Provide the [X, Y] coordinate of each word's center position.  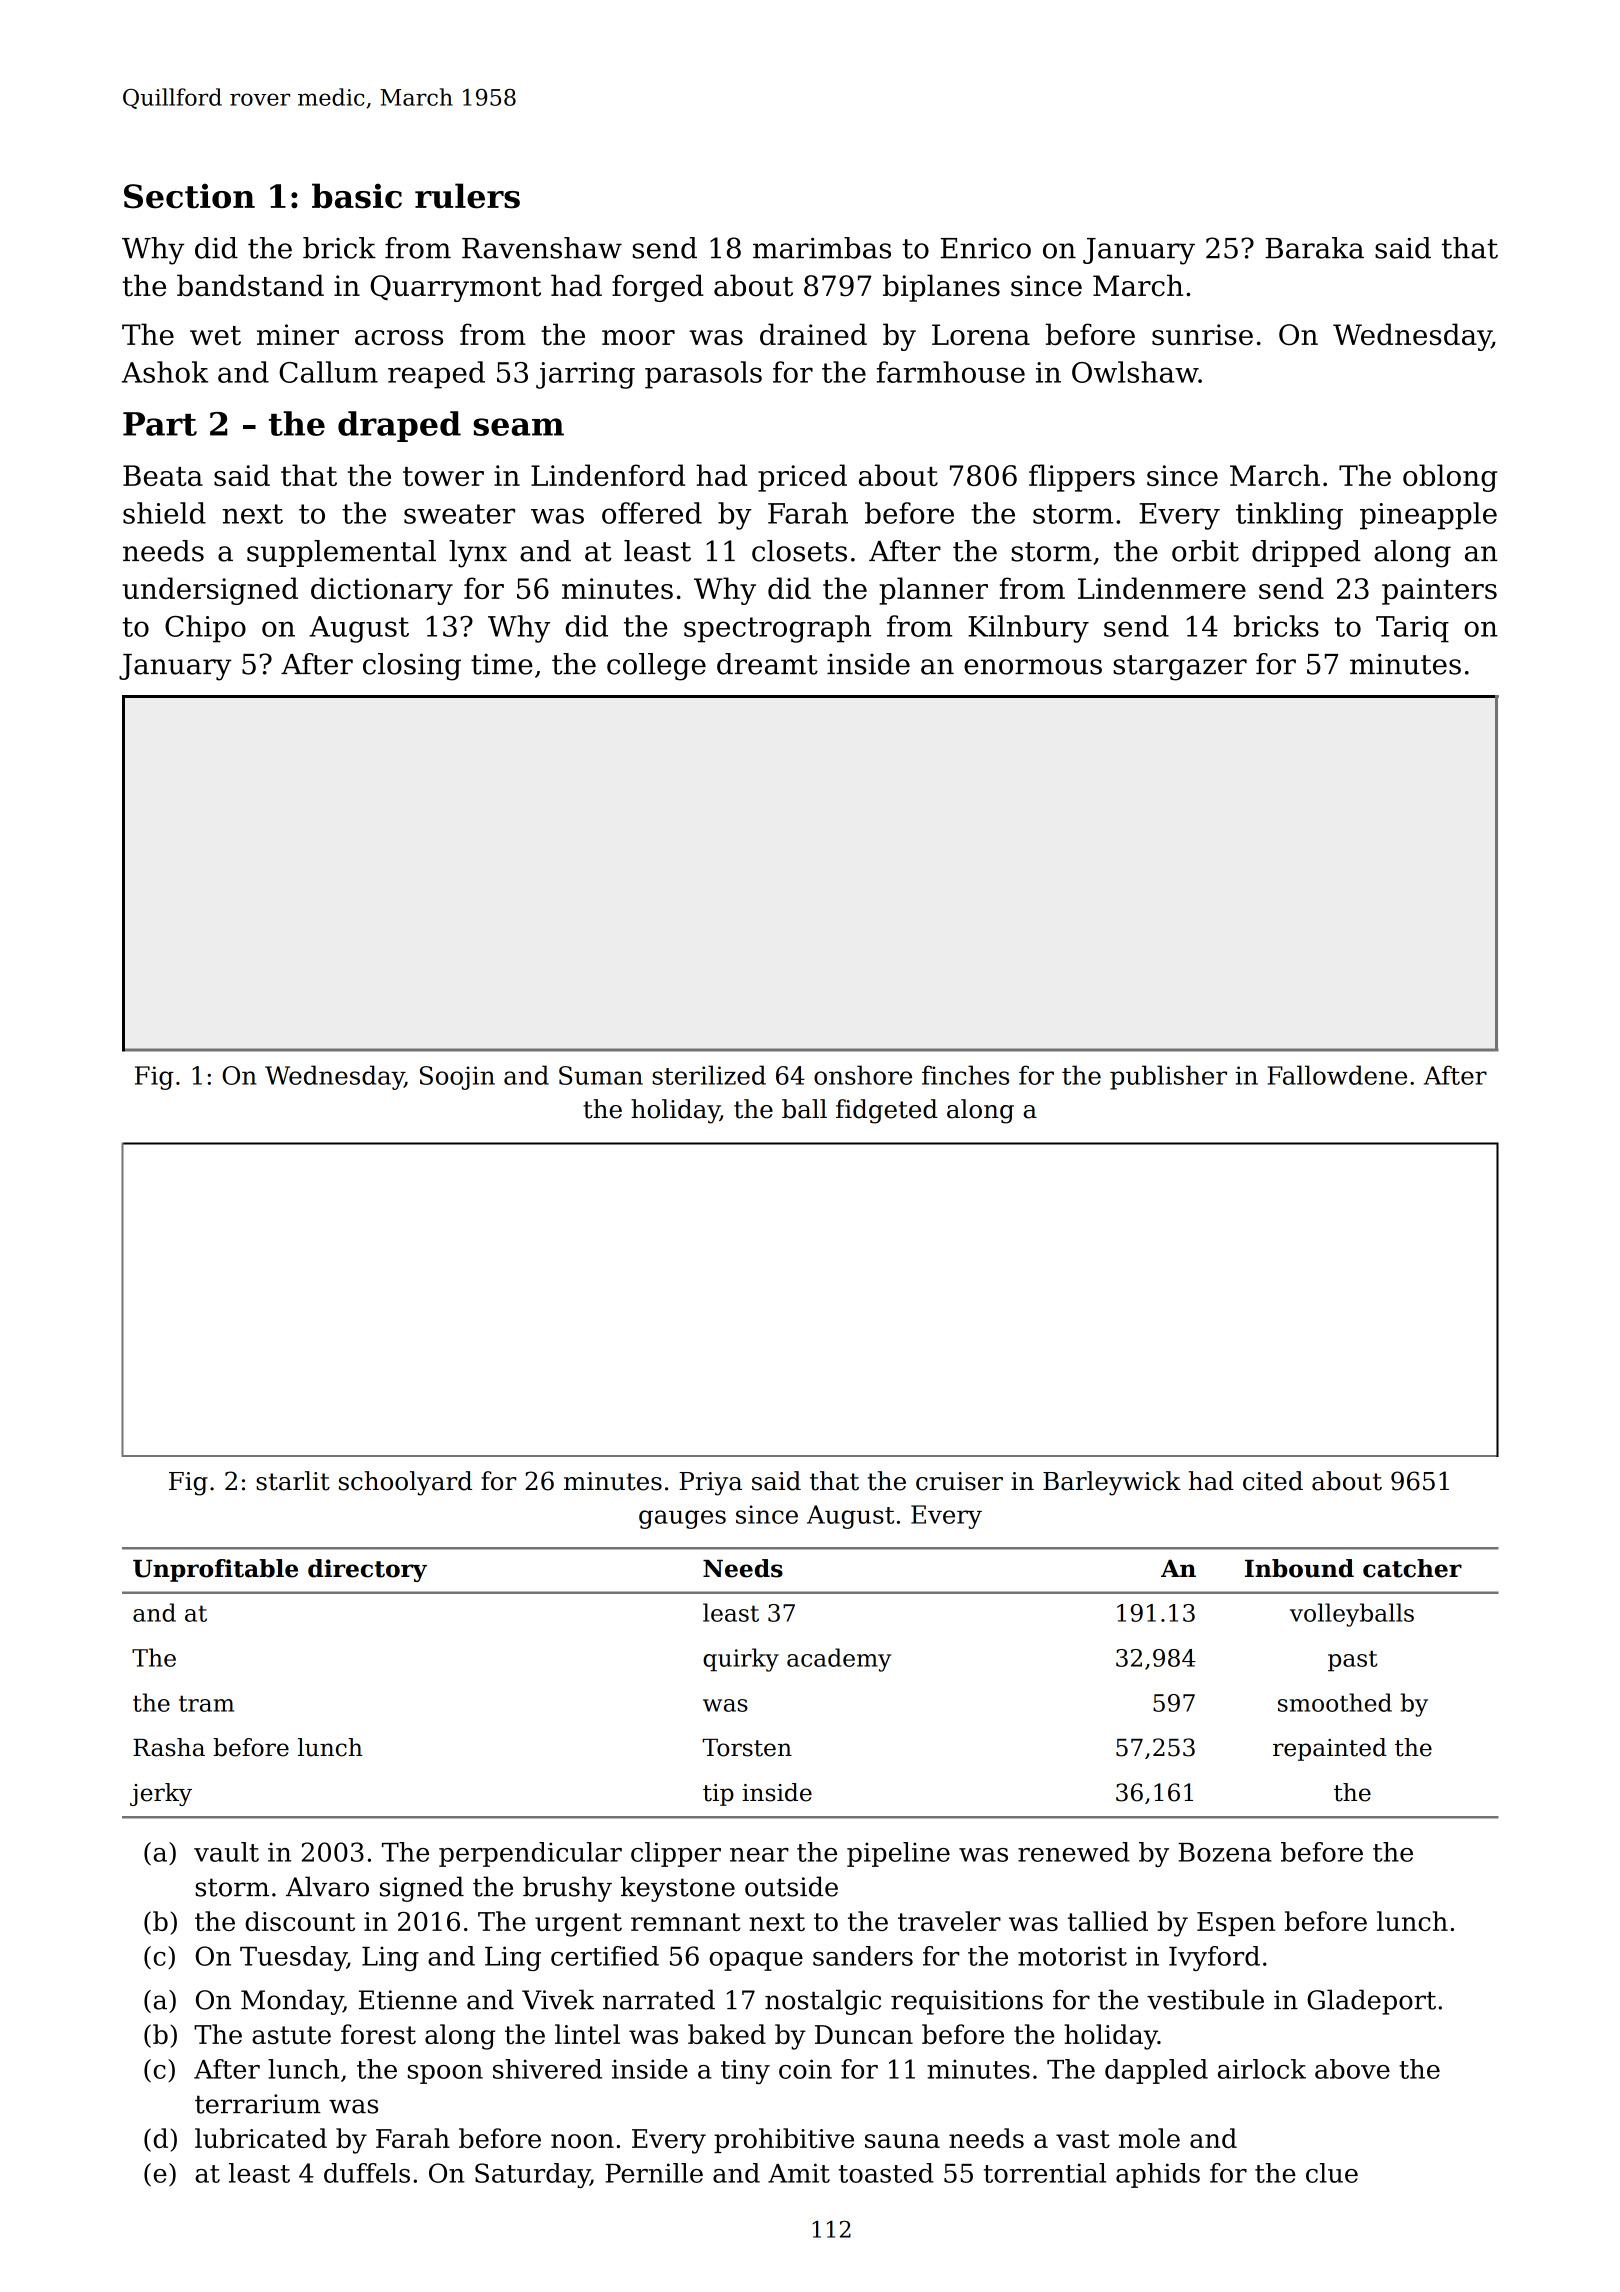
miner [298, 335]
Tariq [1412, 629]
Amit [799, 2173]
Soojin [457, 1078]
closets [799, 551]
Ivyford [1214, 1958]
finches [965, 1075]
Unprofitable [215, 1570]
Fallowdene [1337, 1075]
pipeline [898, 1854]
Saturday [532, 2175]
